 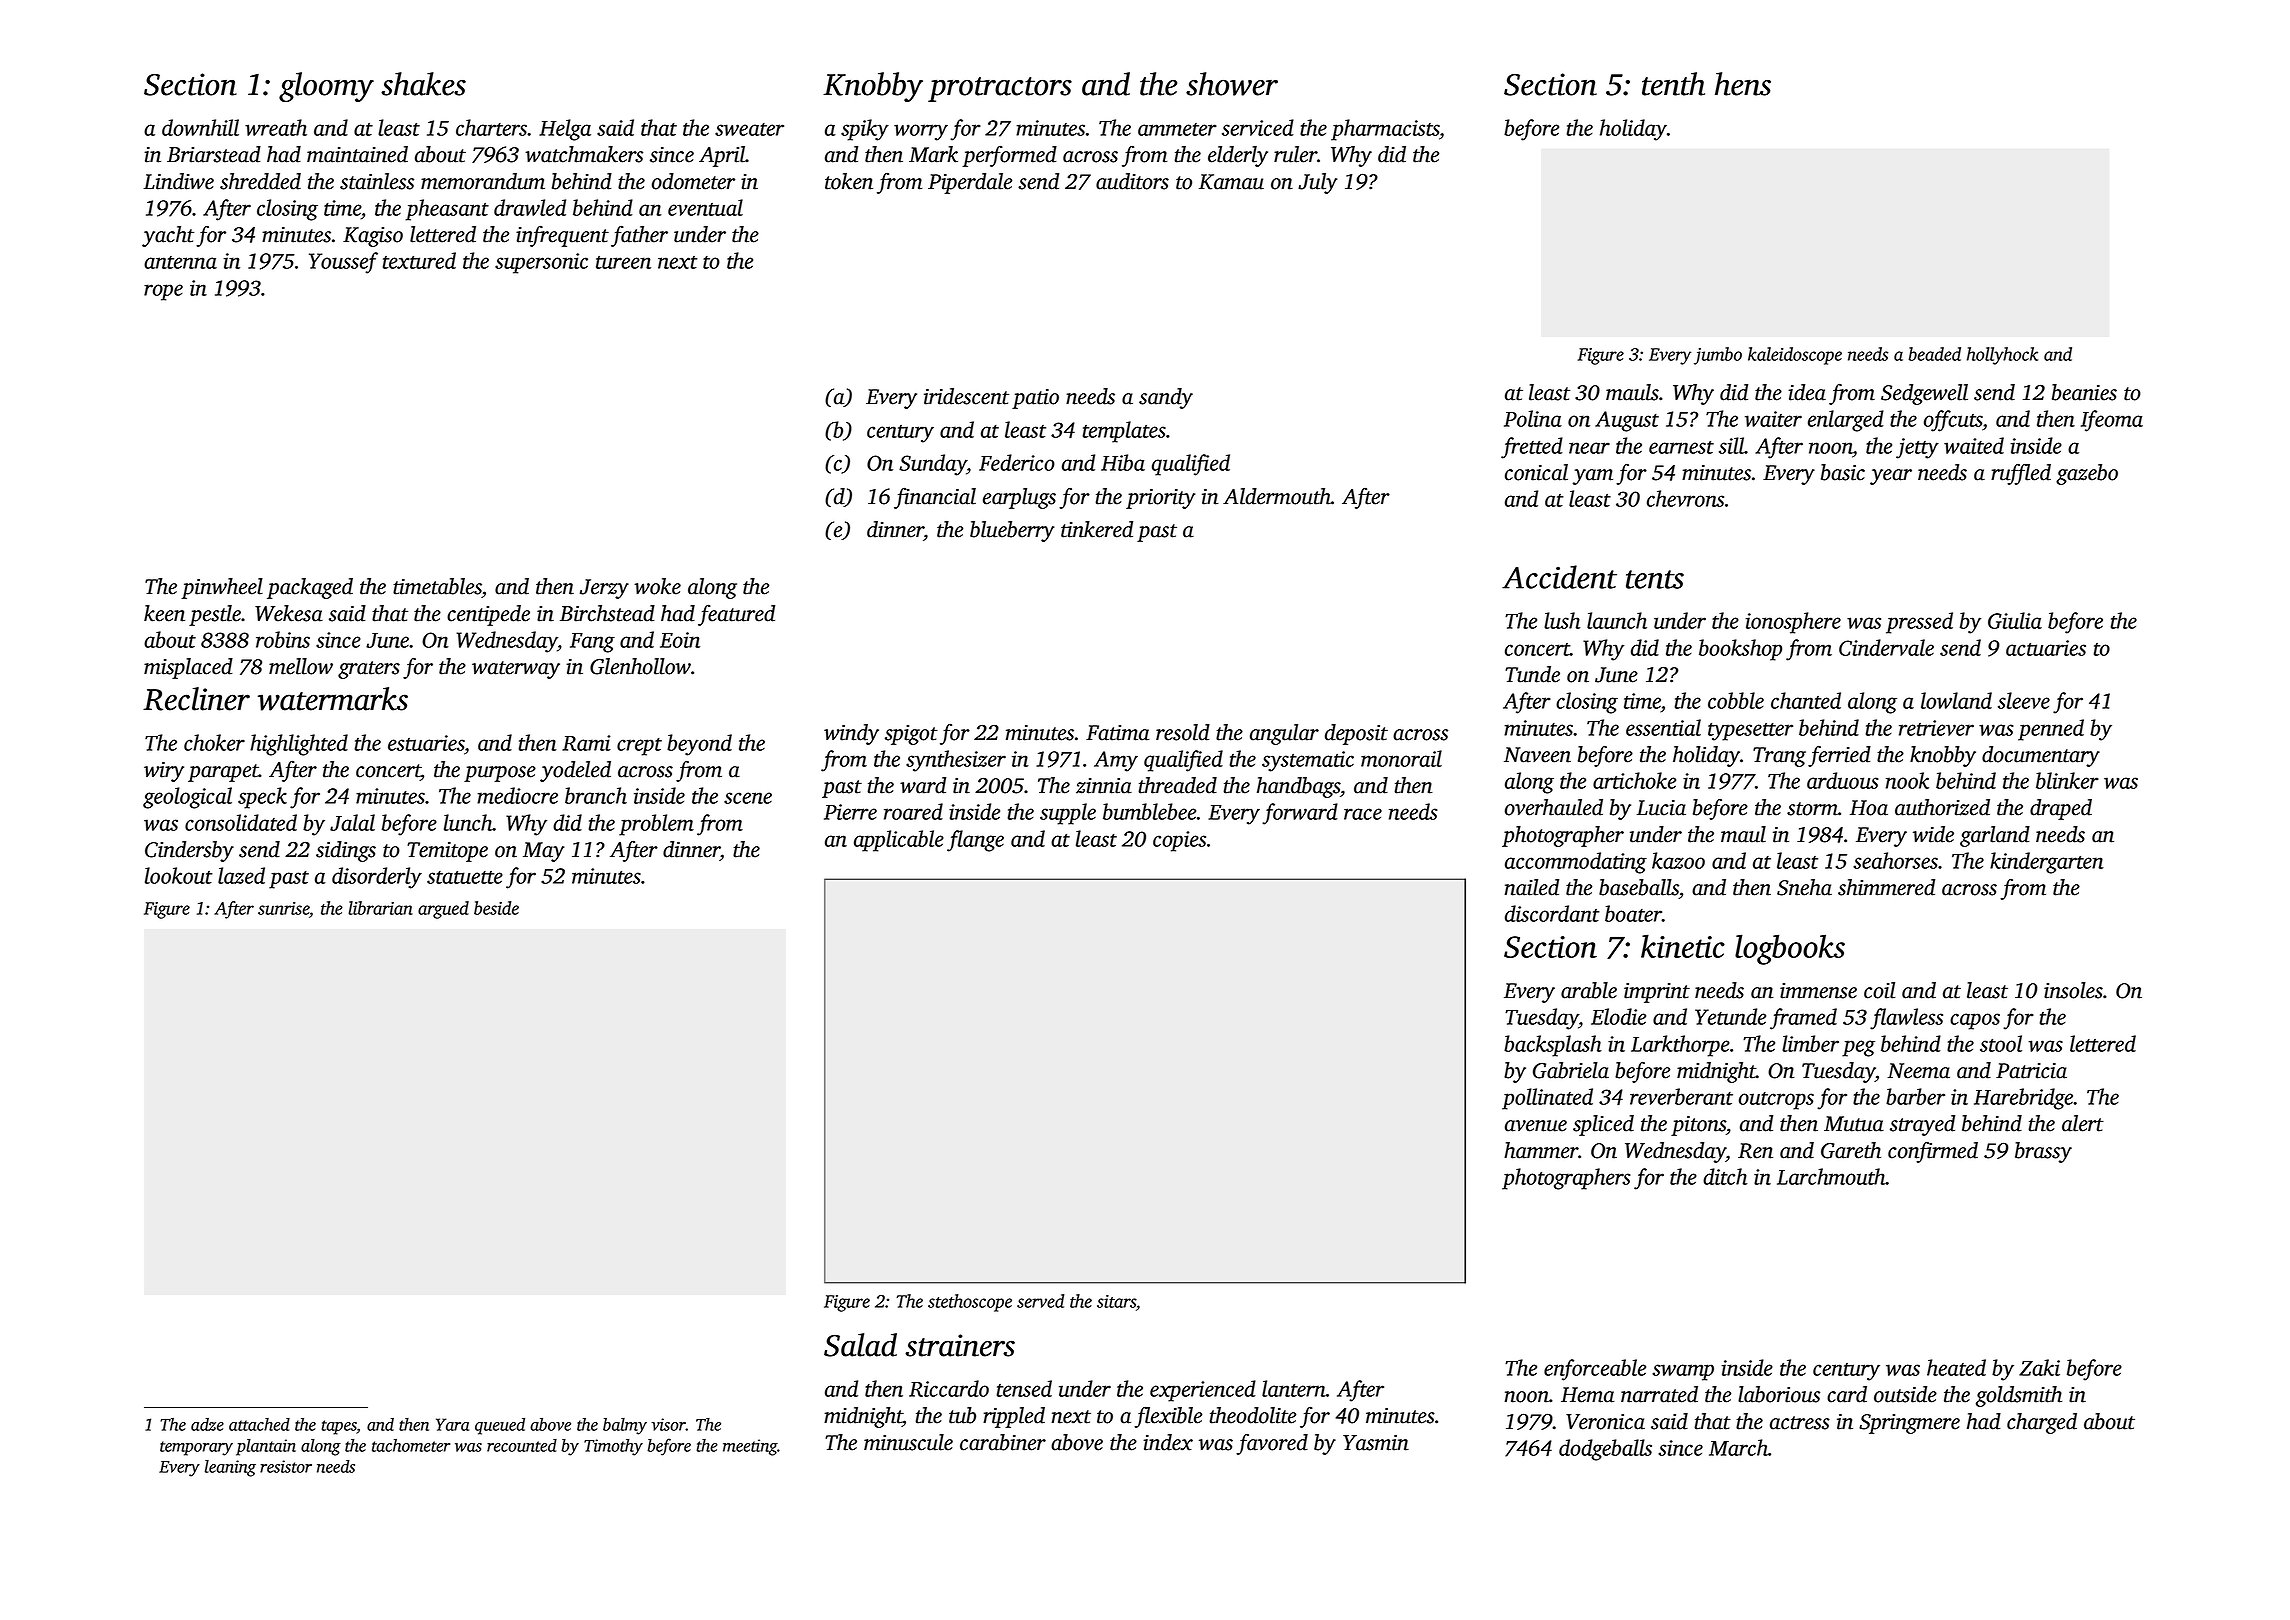 I want to click on auditors, so click(x=1132, y=181).
